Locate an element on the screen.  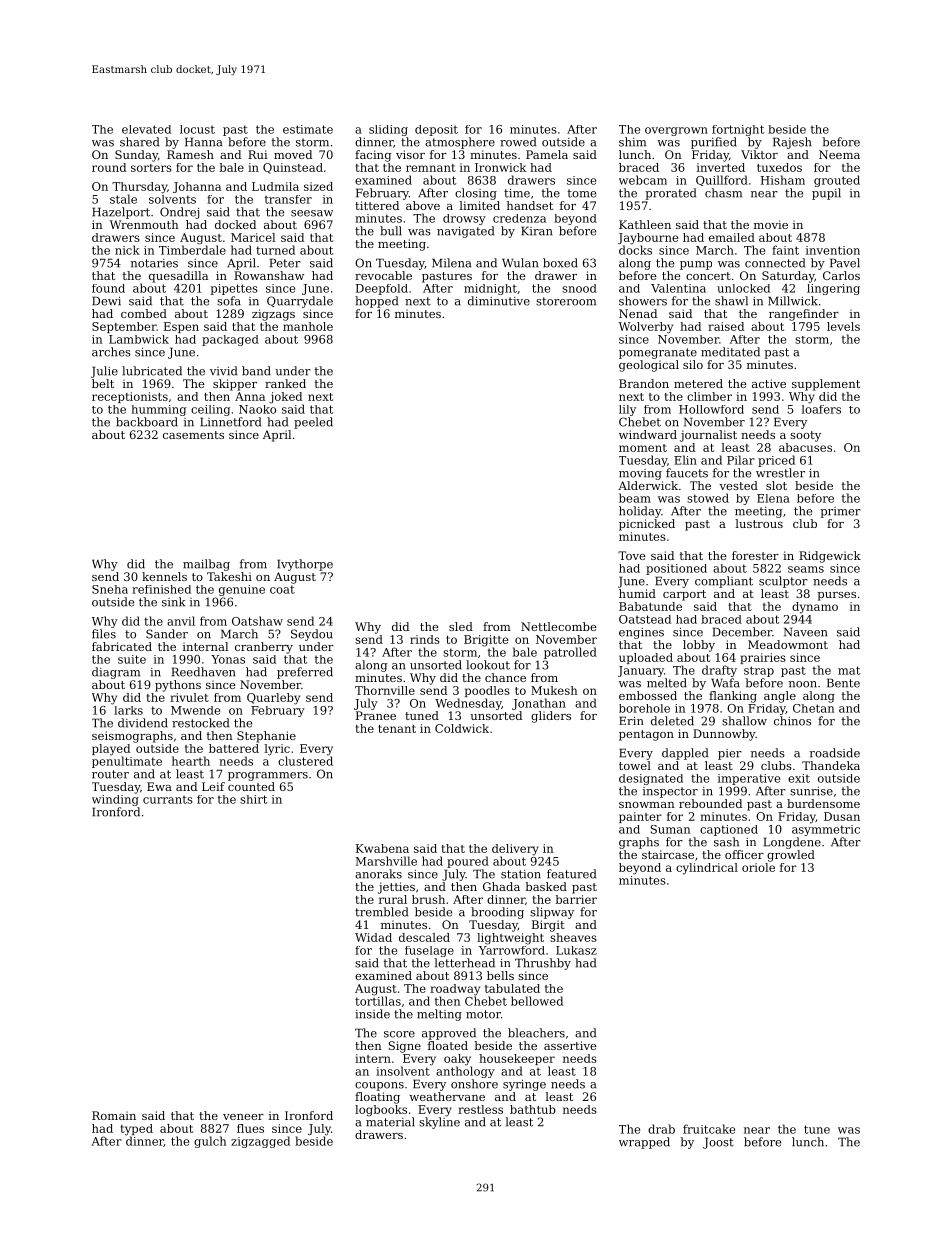
Romain is located at coordinates (114, 1115).
